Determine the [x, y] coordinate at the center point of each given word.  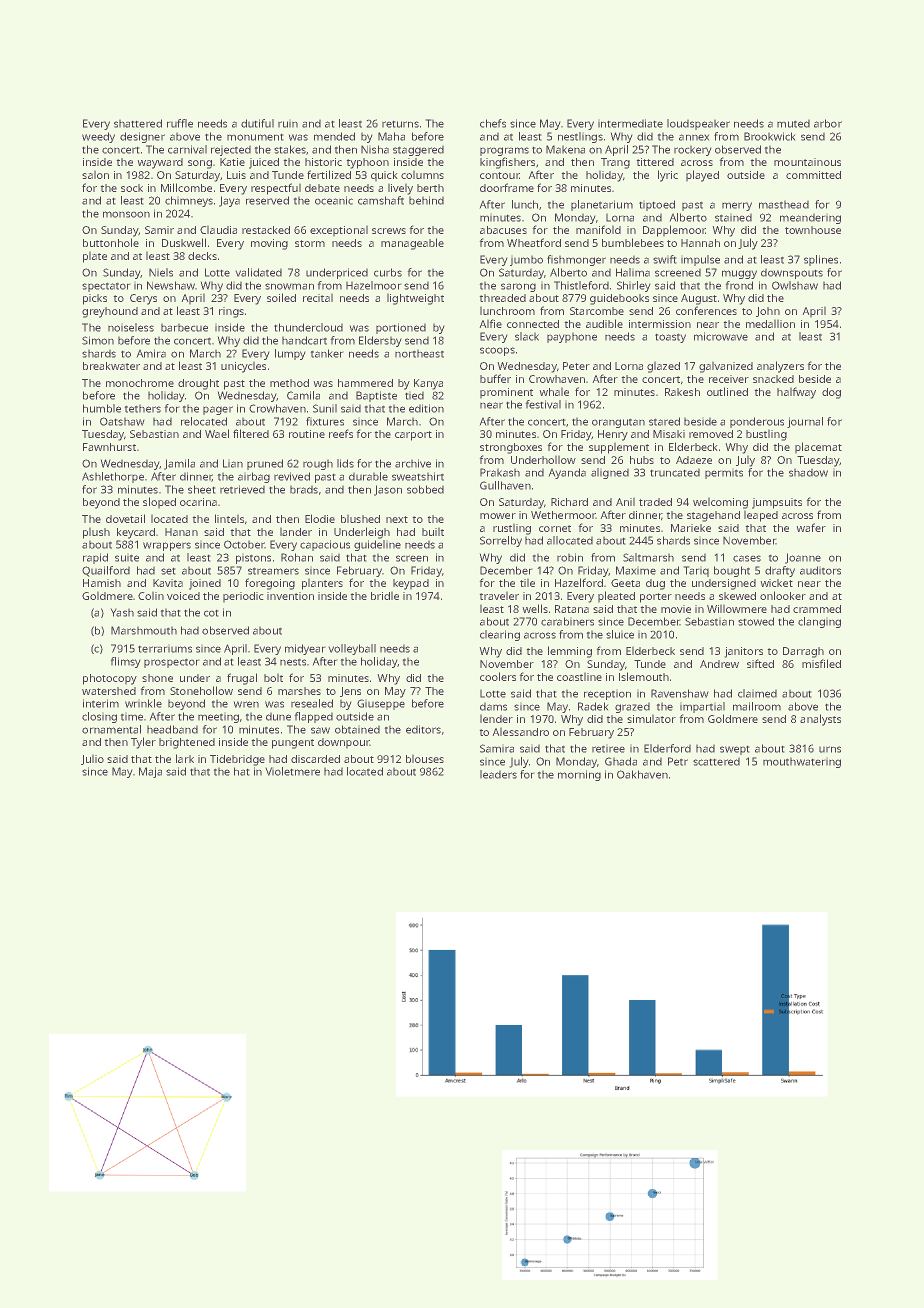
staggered [418, 151]
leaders [498, 774]
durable [368, 476]
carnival [187, 149]
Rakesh [682, 392]
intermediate [630, 123]
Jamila [179, 464]
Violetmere [293, 771]
